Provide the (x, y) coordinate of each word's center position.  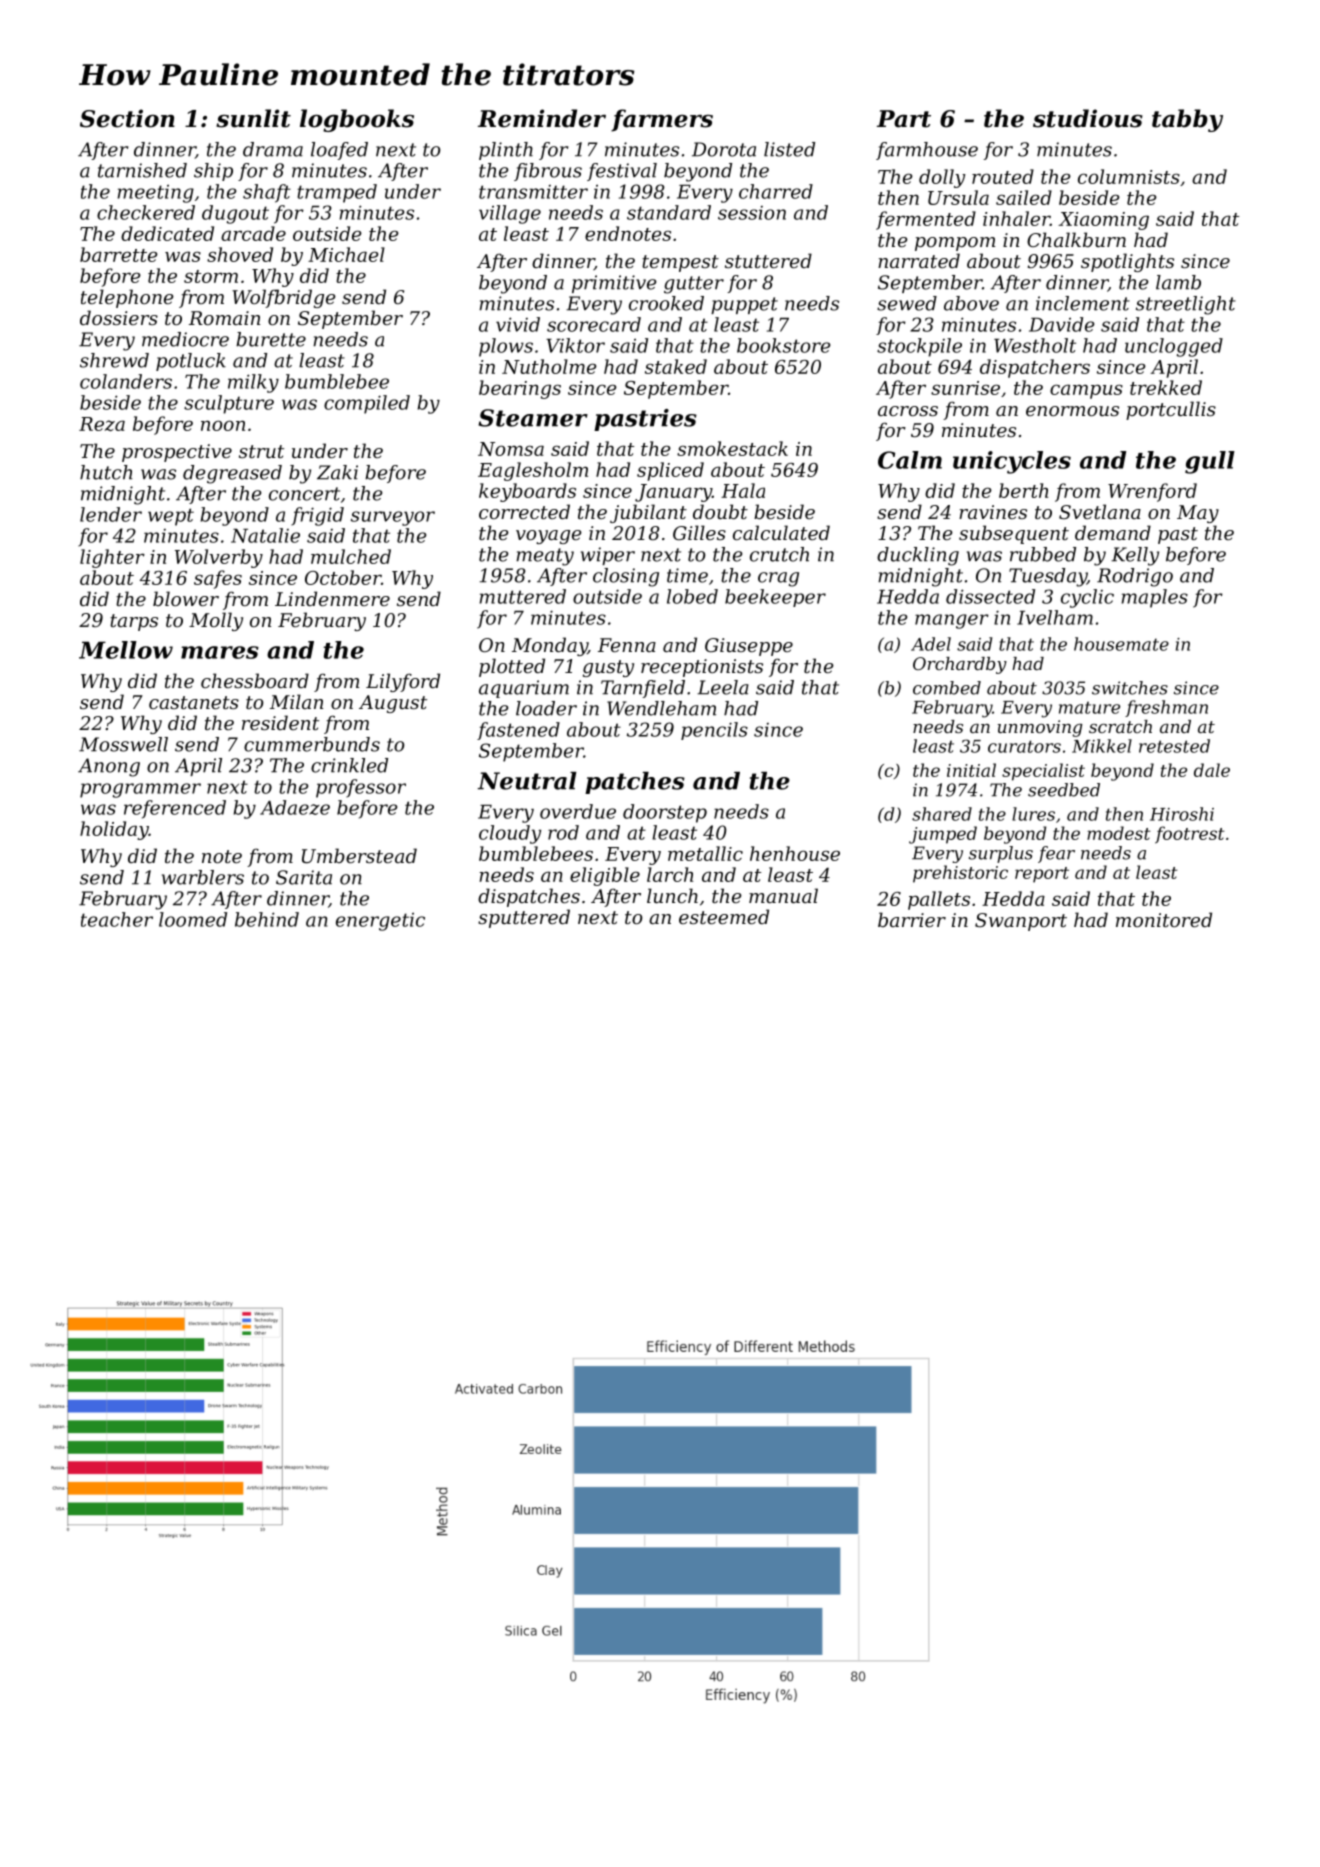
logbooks (357, 120)
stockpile (919, 347)
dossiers (119, 317)
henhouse (795, 853)
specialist (1043, 772)
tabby (1187, 120)
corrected (524, 511)
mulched (351, 556)
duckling (918, 556)
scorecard (594, 324)
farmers (662, 120)
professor (361, 788)
